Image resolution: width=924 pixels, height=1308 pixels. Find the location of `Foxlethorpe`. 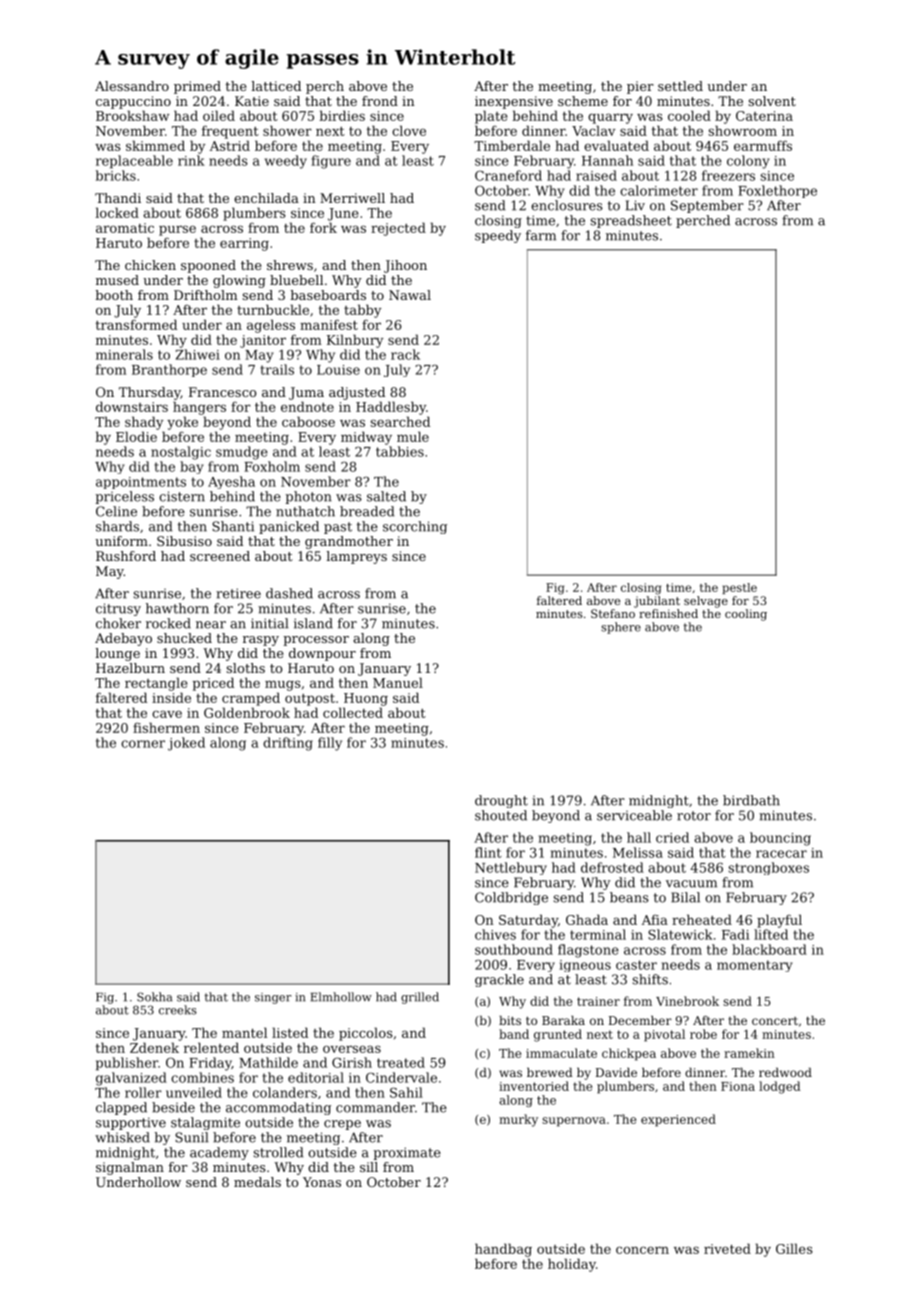

Foxlethorpe is located at coordinates (777, 191).
